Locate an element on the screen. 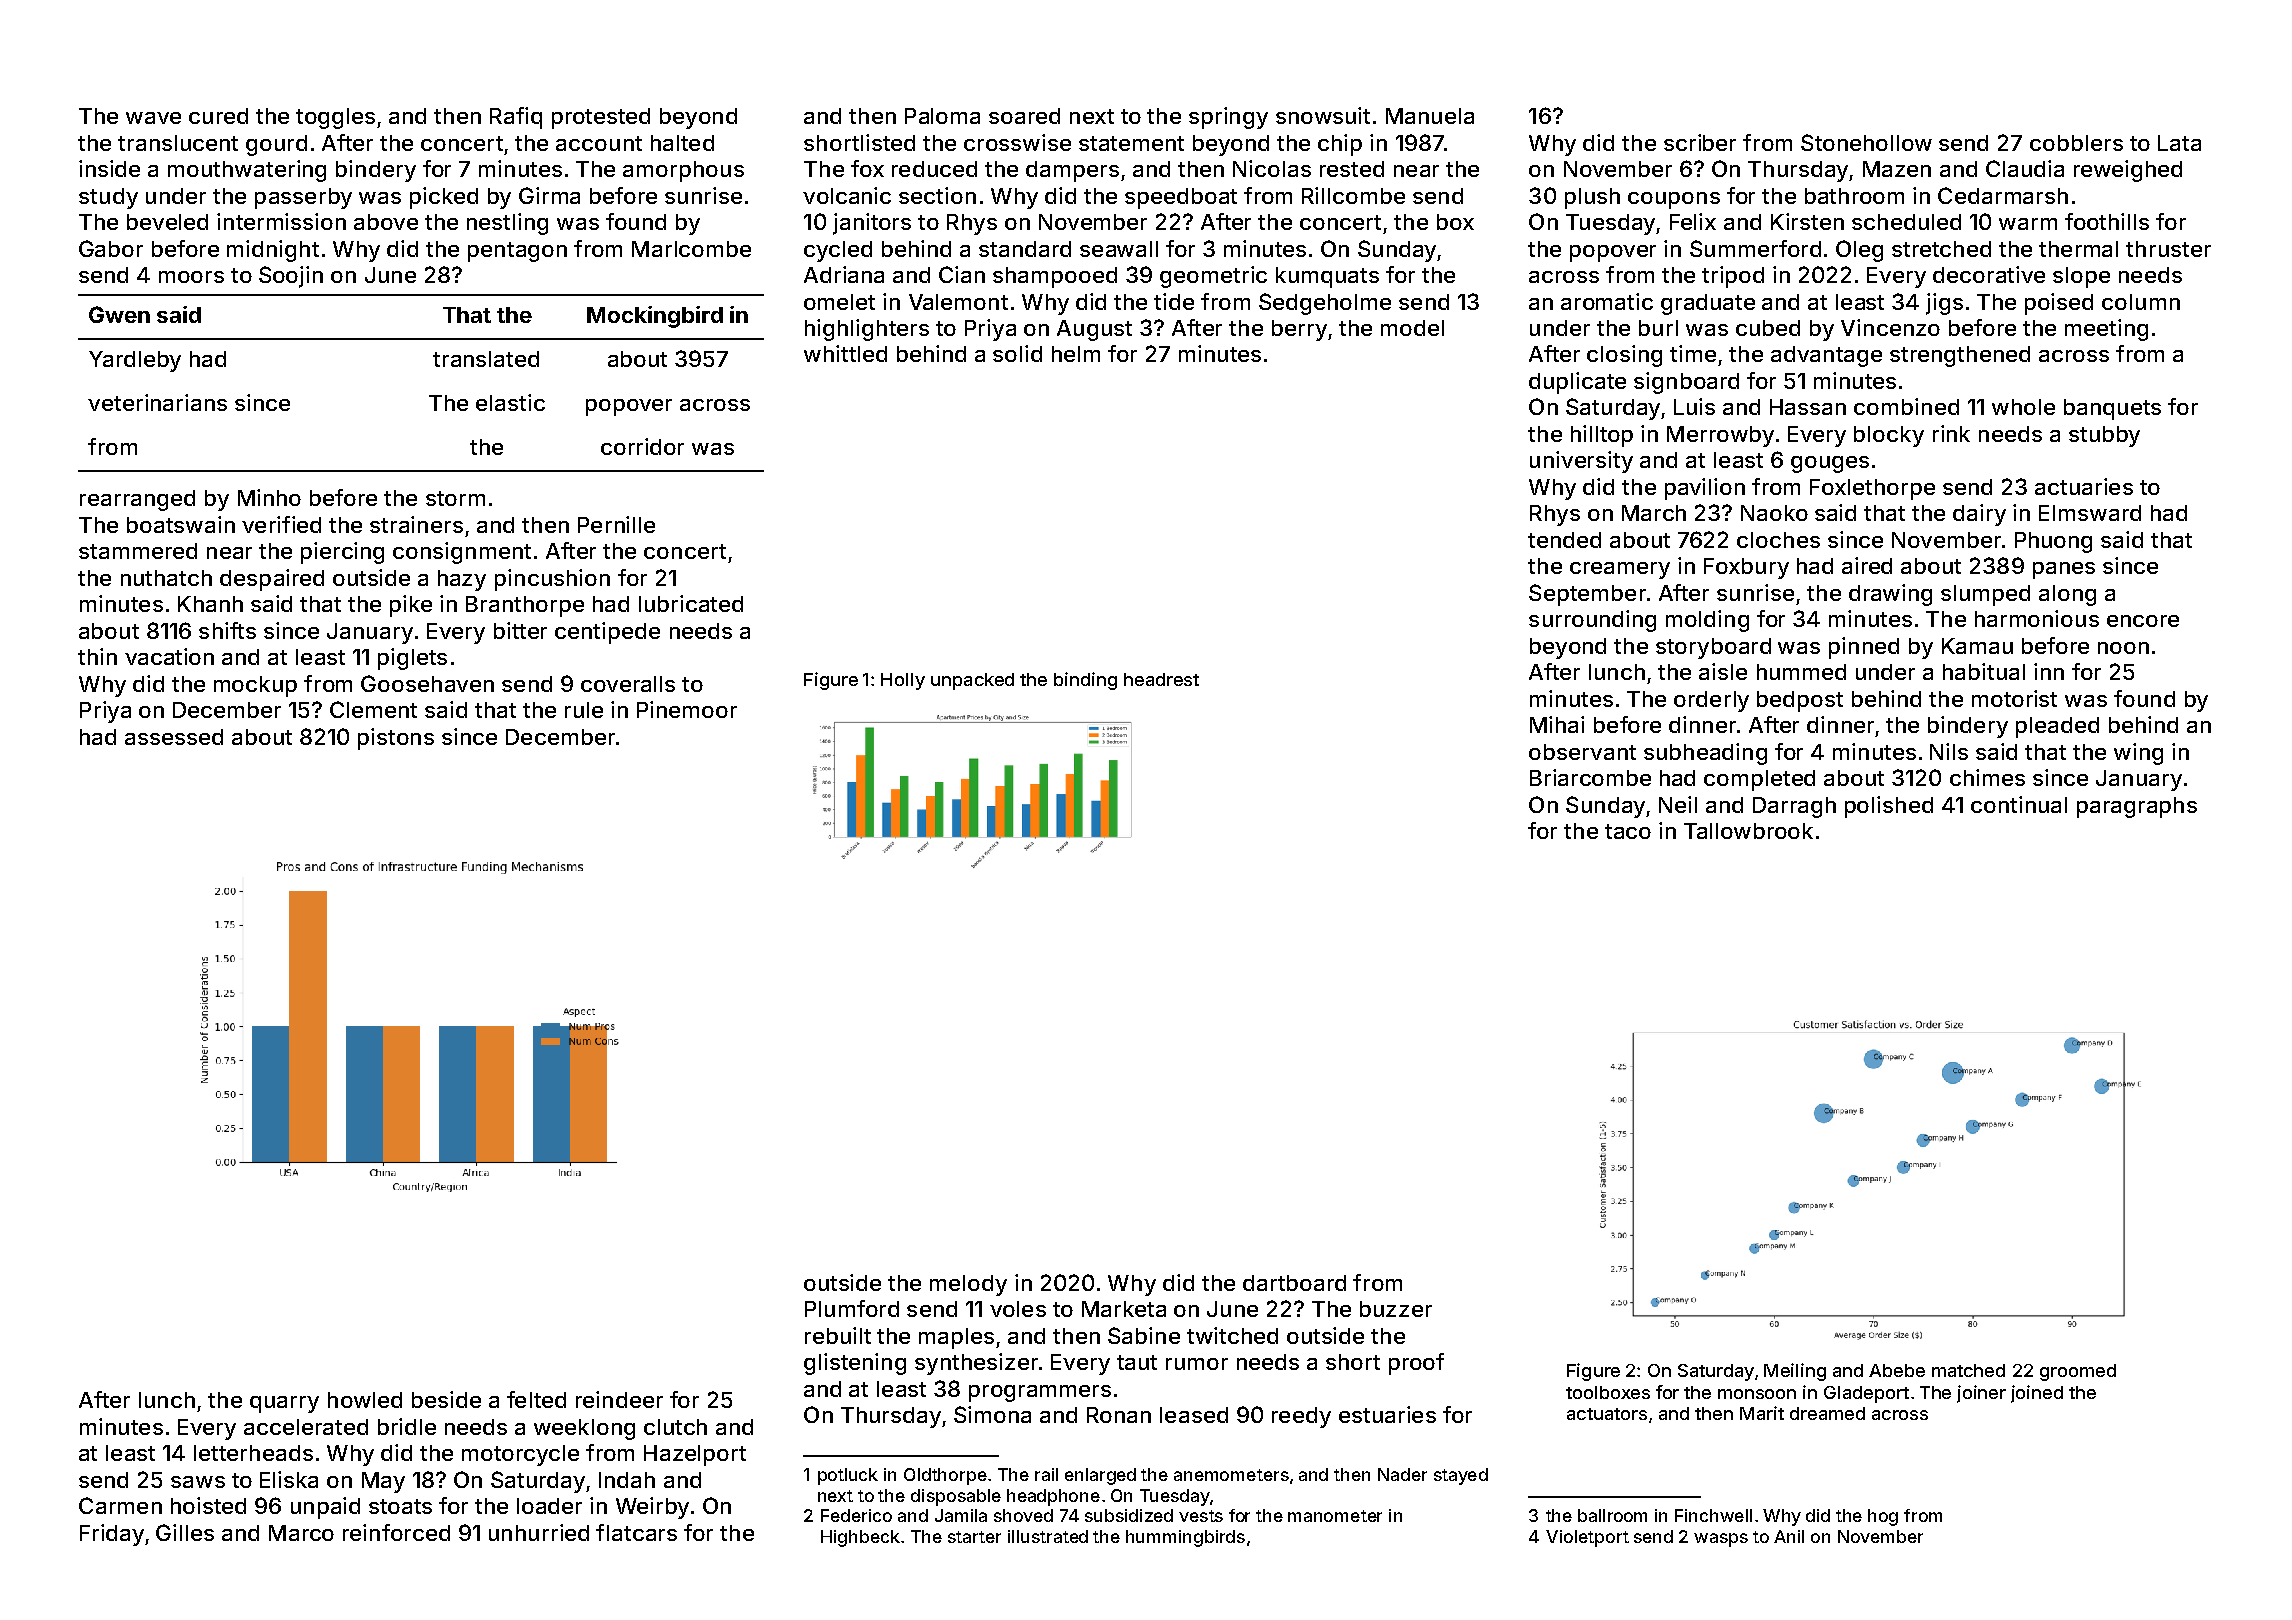 Image resolution: width=2292 pixels, height=1620 pixels. Cian is located at coordinates (962, 274).
